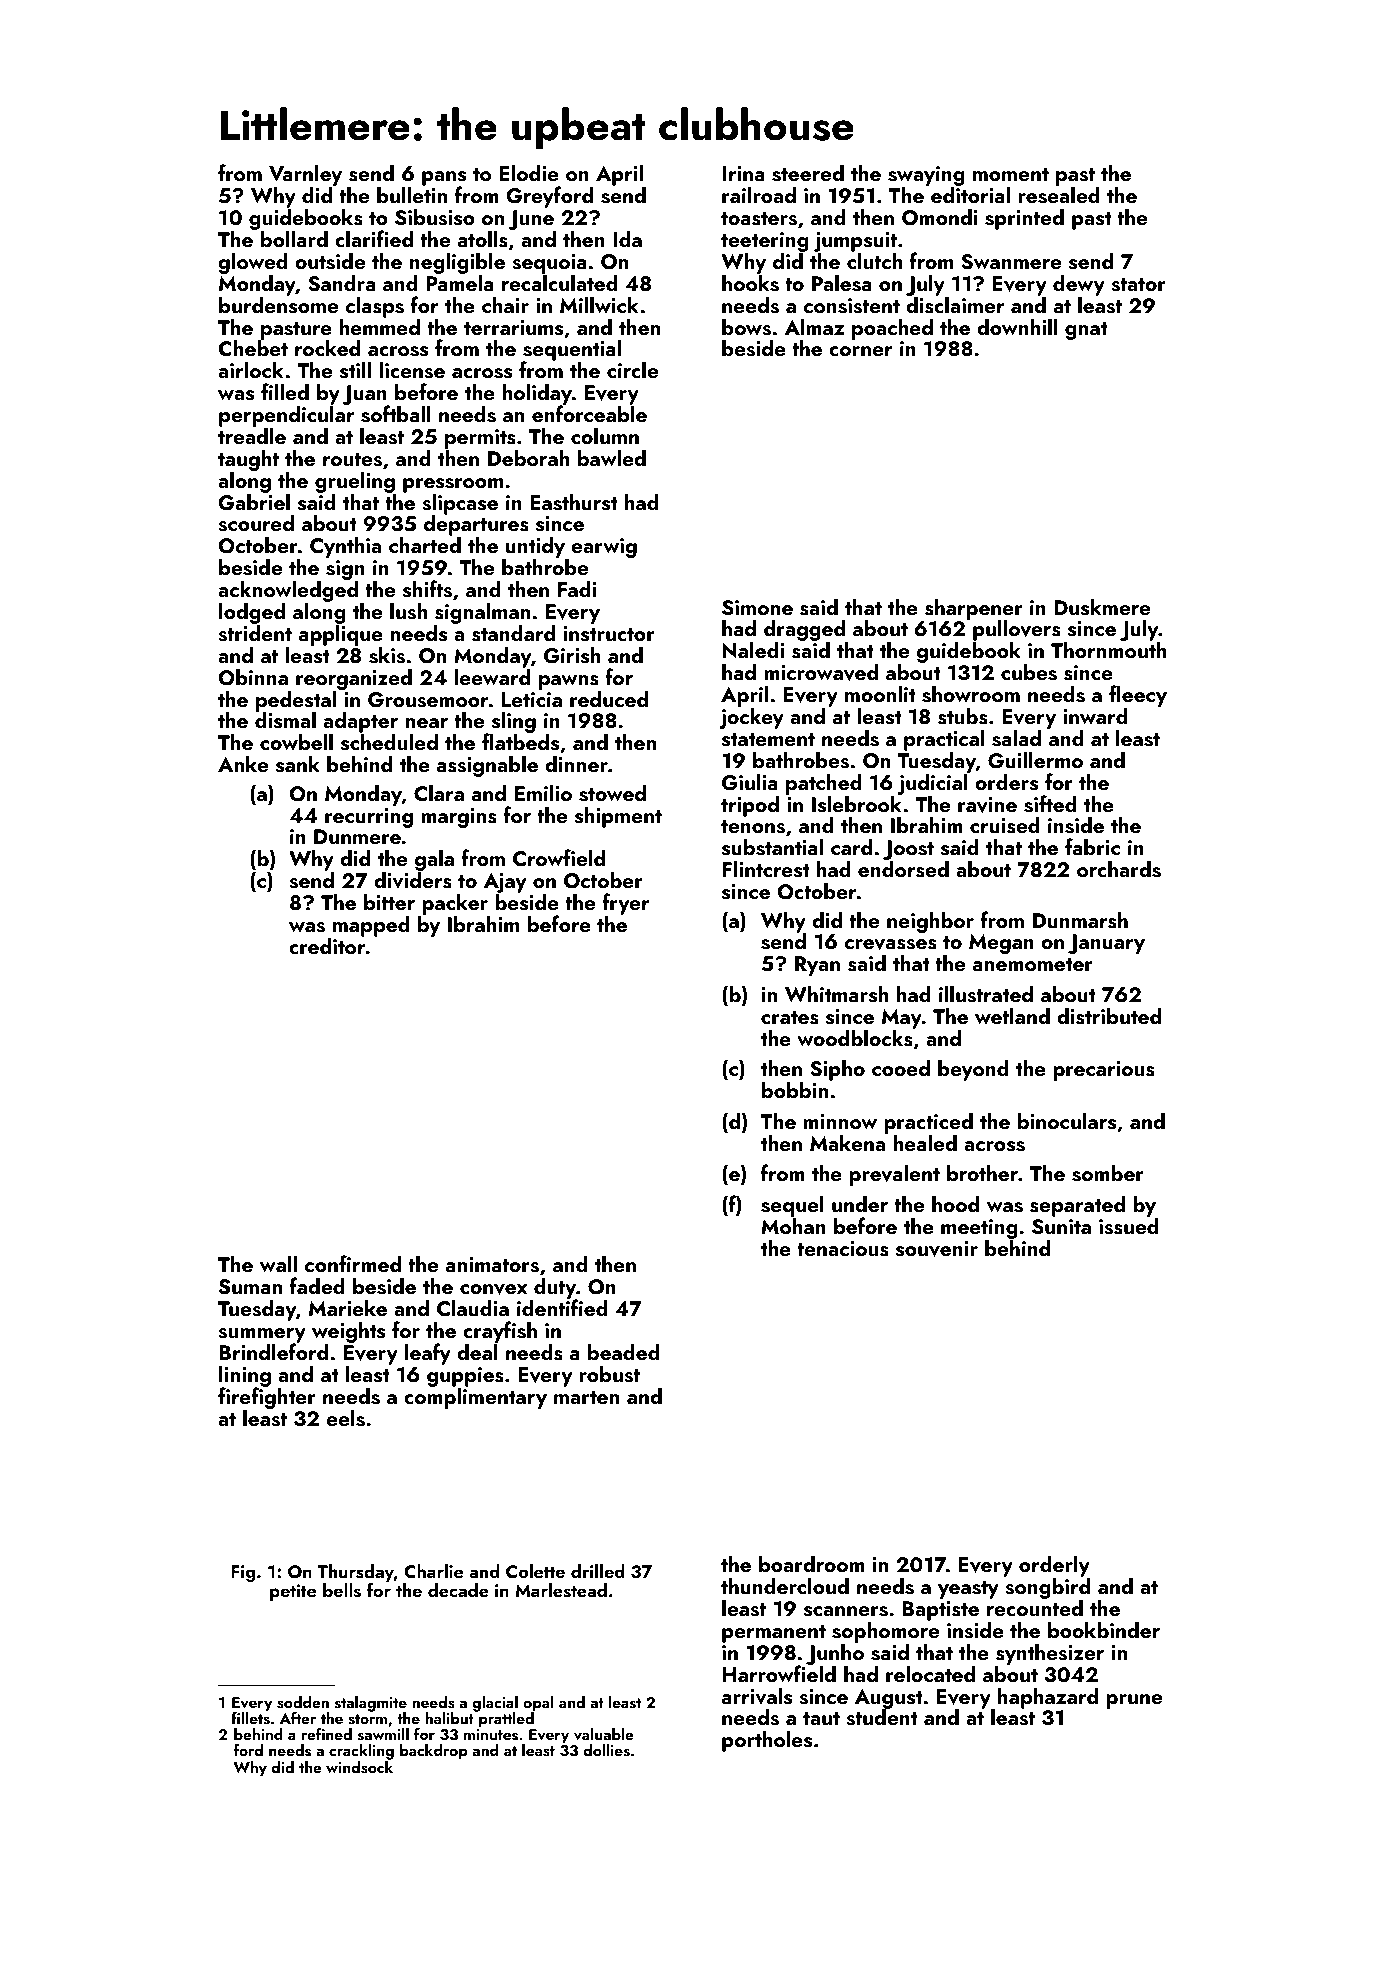  What do you see at coordinates (348, 1332) in the image?
I see `weights` at bounding box center [348, 1332].
